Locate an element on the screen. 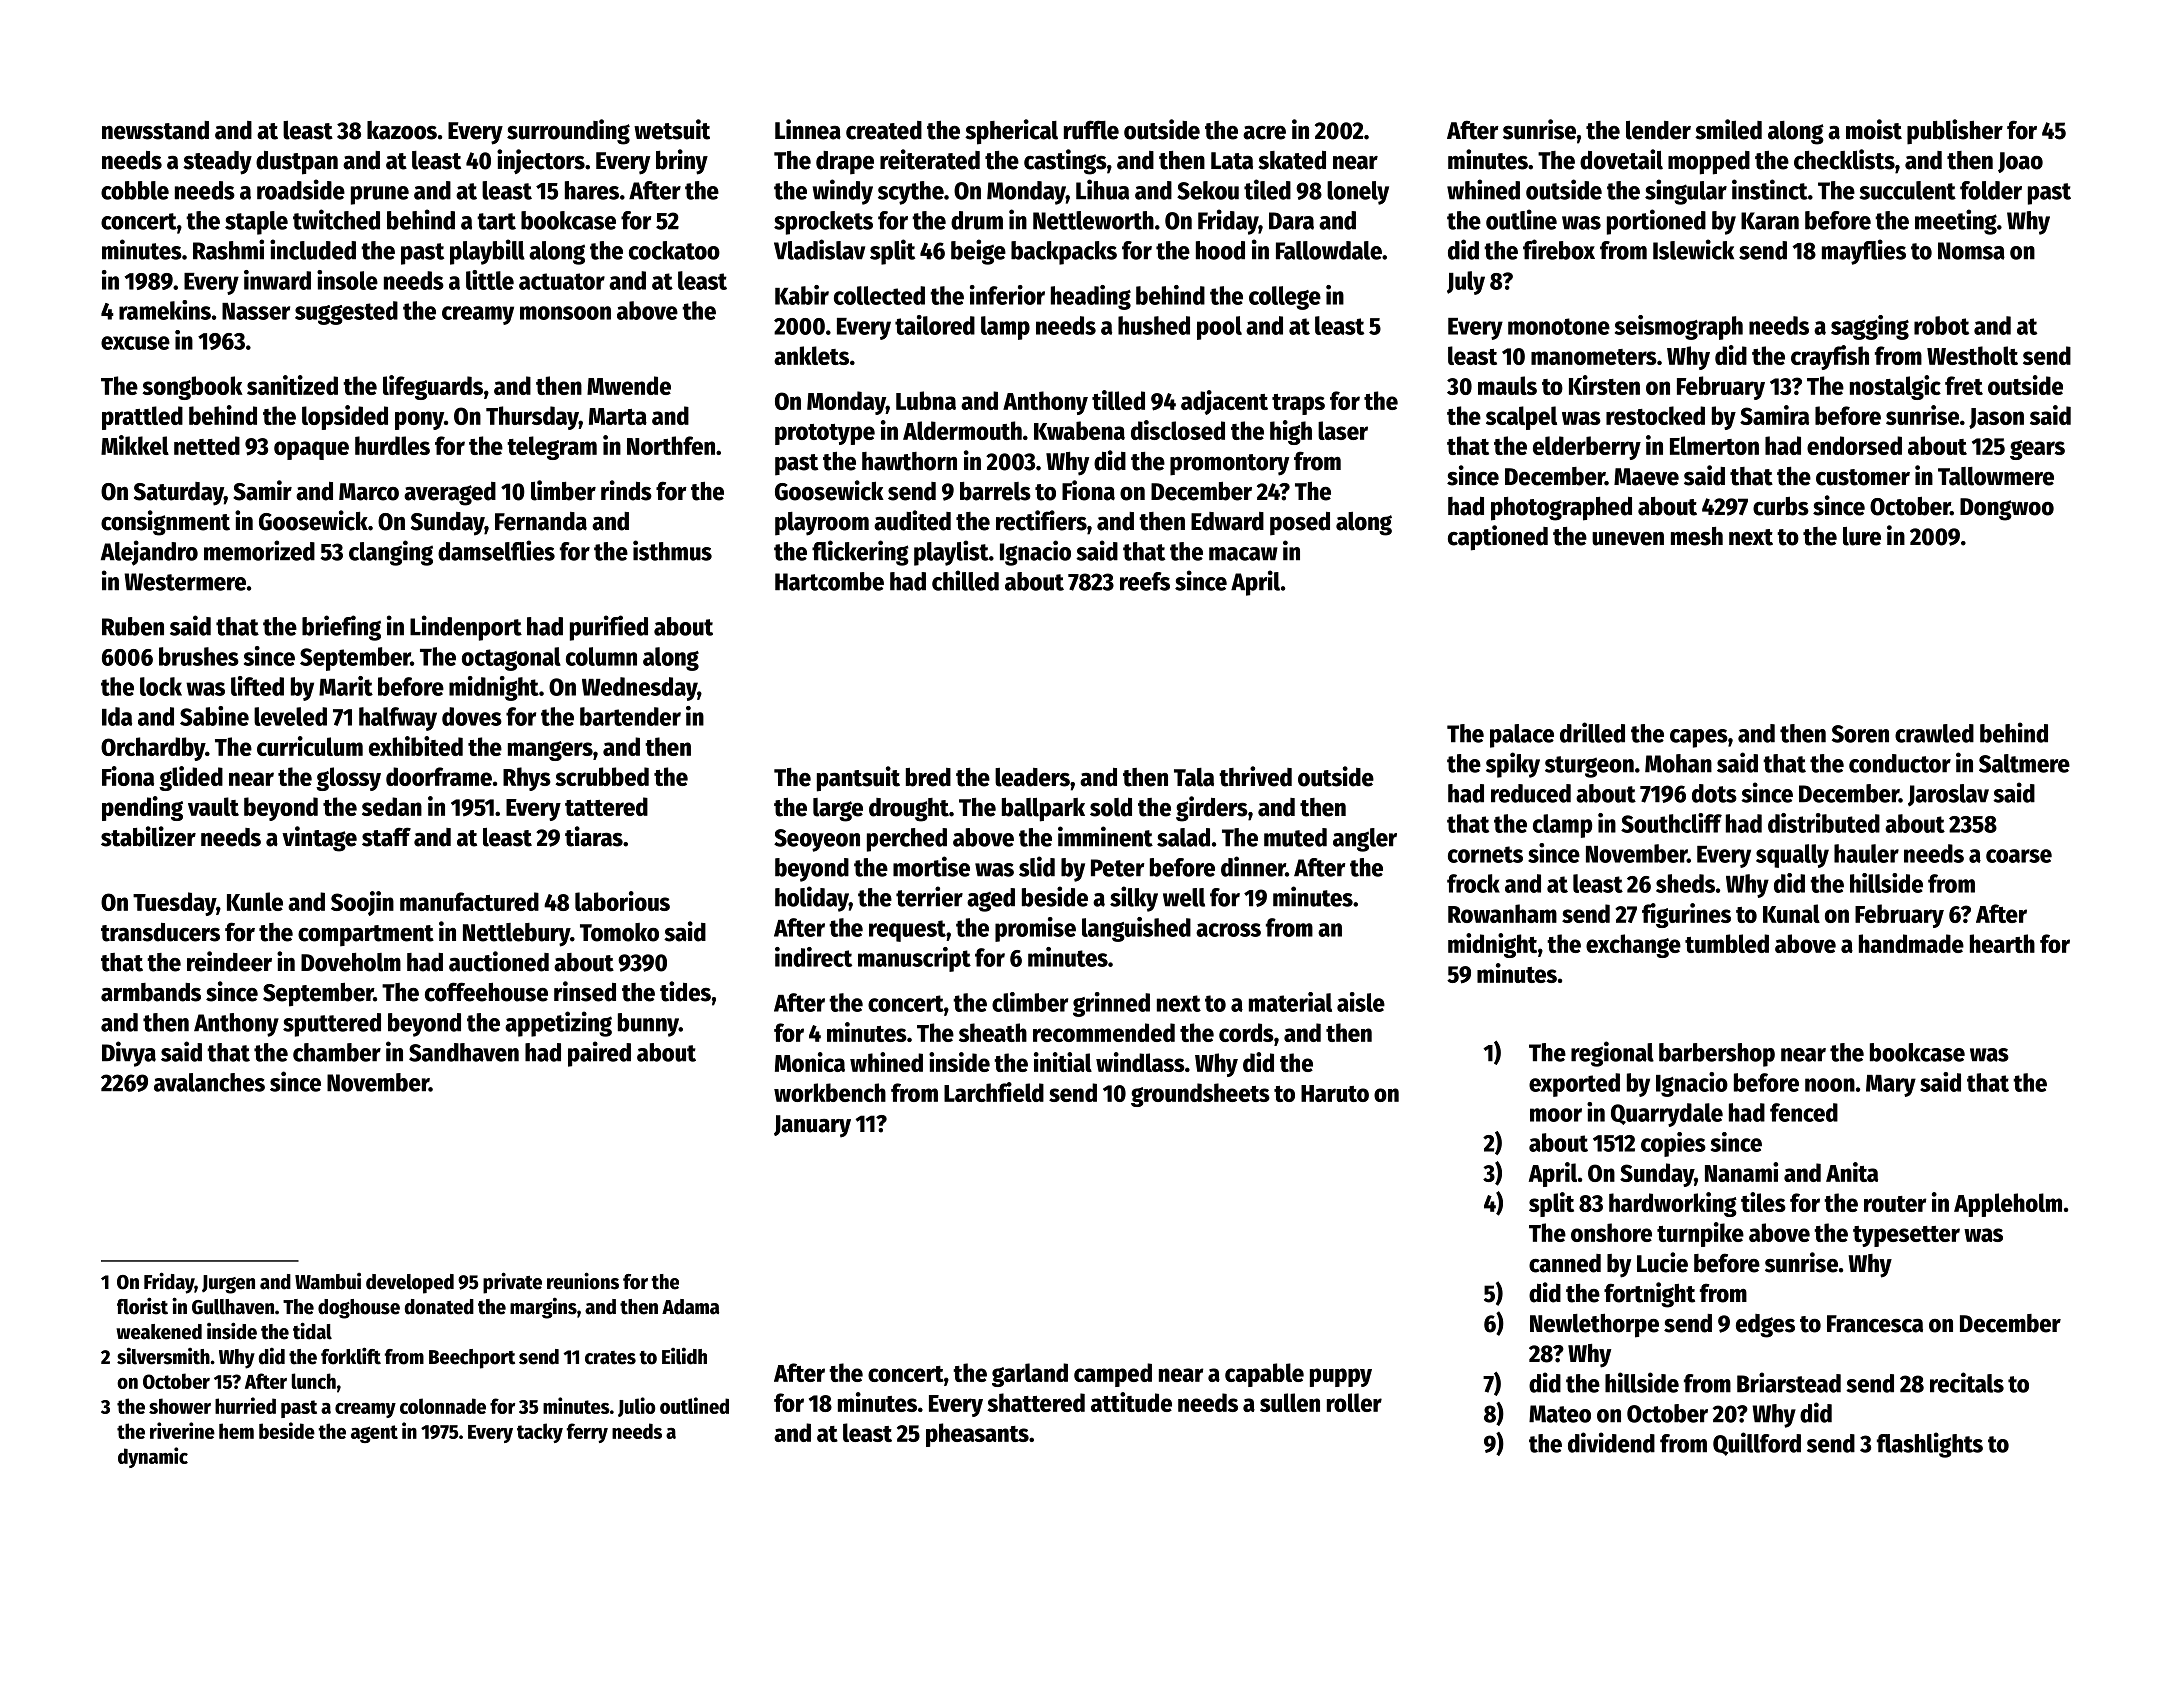  slid is located at coordinates (1037, 866).
